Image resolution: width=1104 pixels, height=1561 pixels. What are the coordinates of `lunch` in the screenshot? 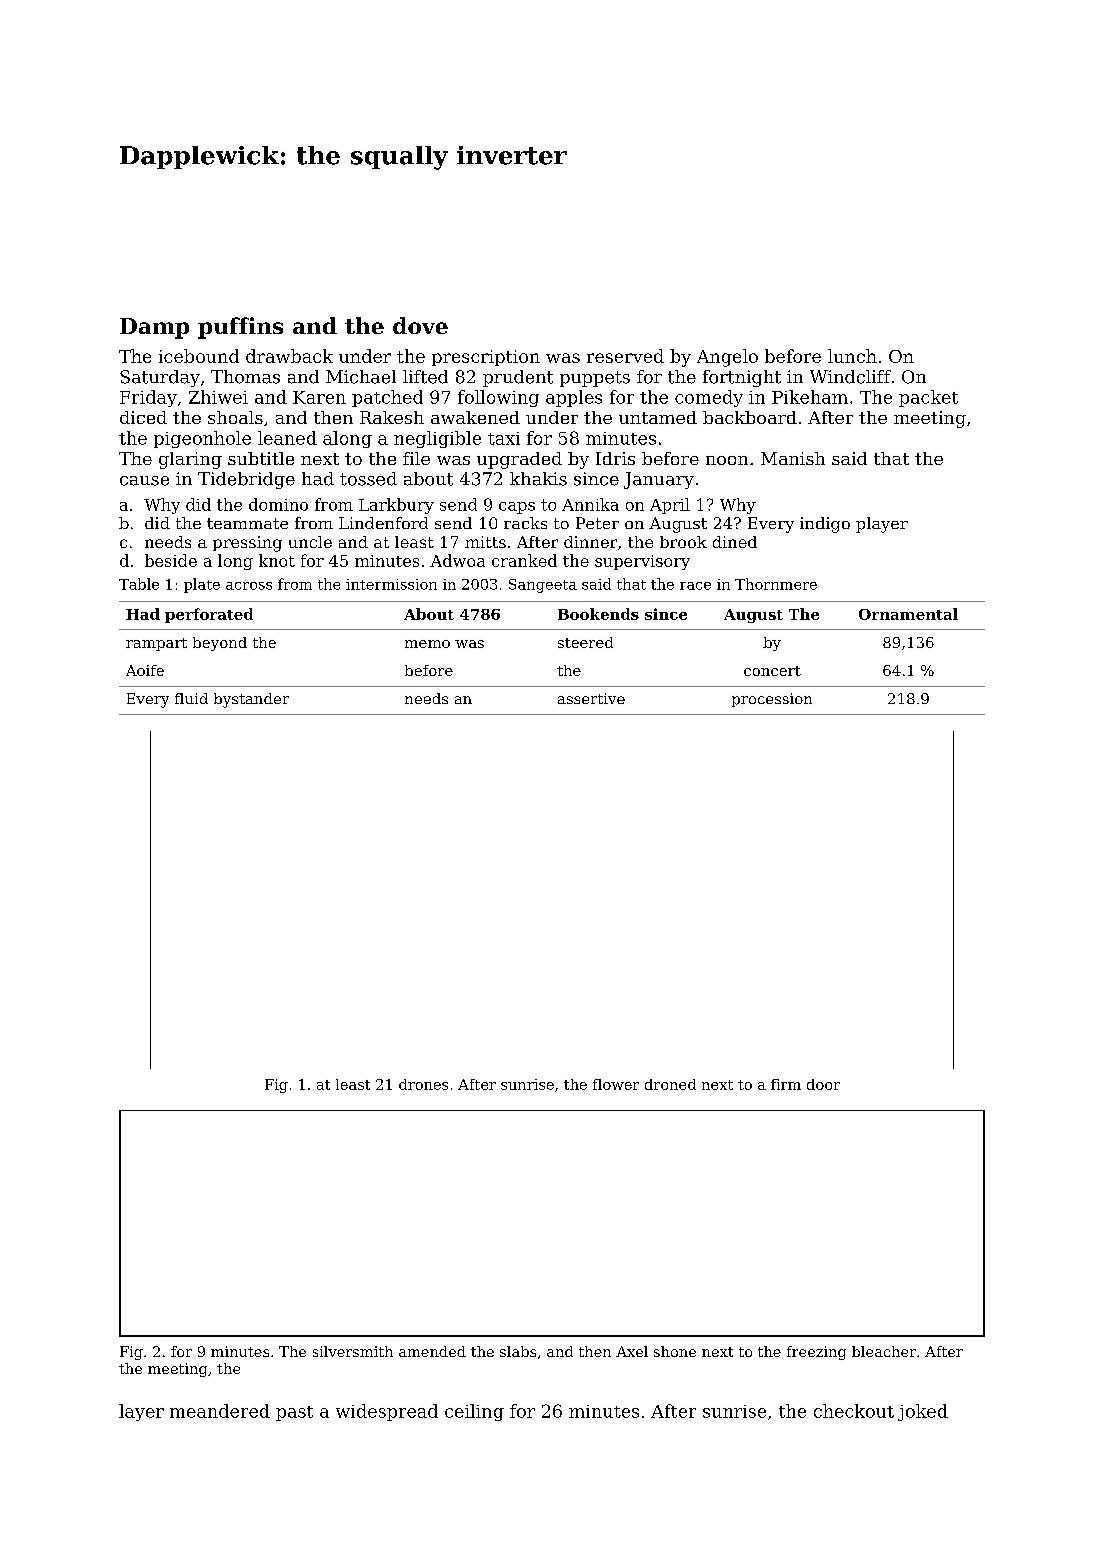 It's located at (852, 356).
